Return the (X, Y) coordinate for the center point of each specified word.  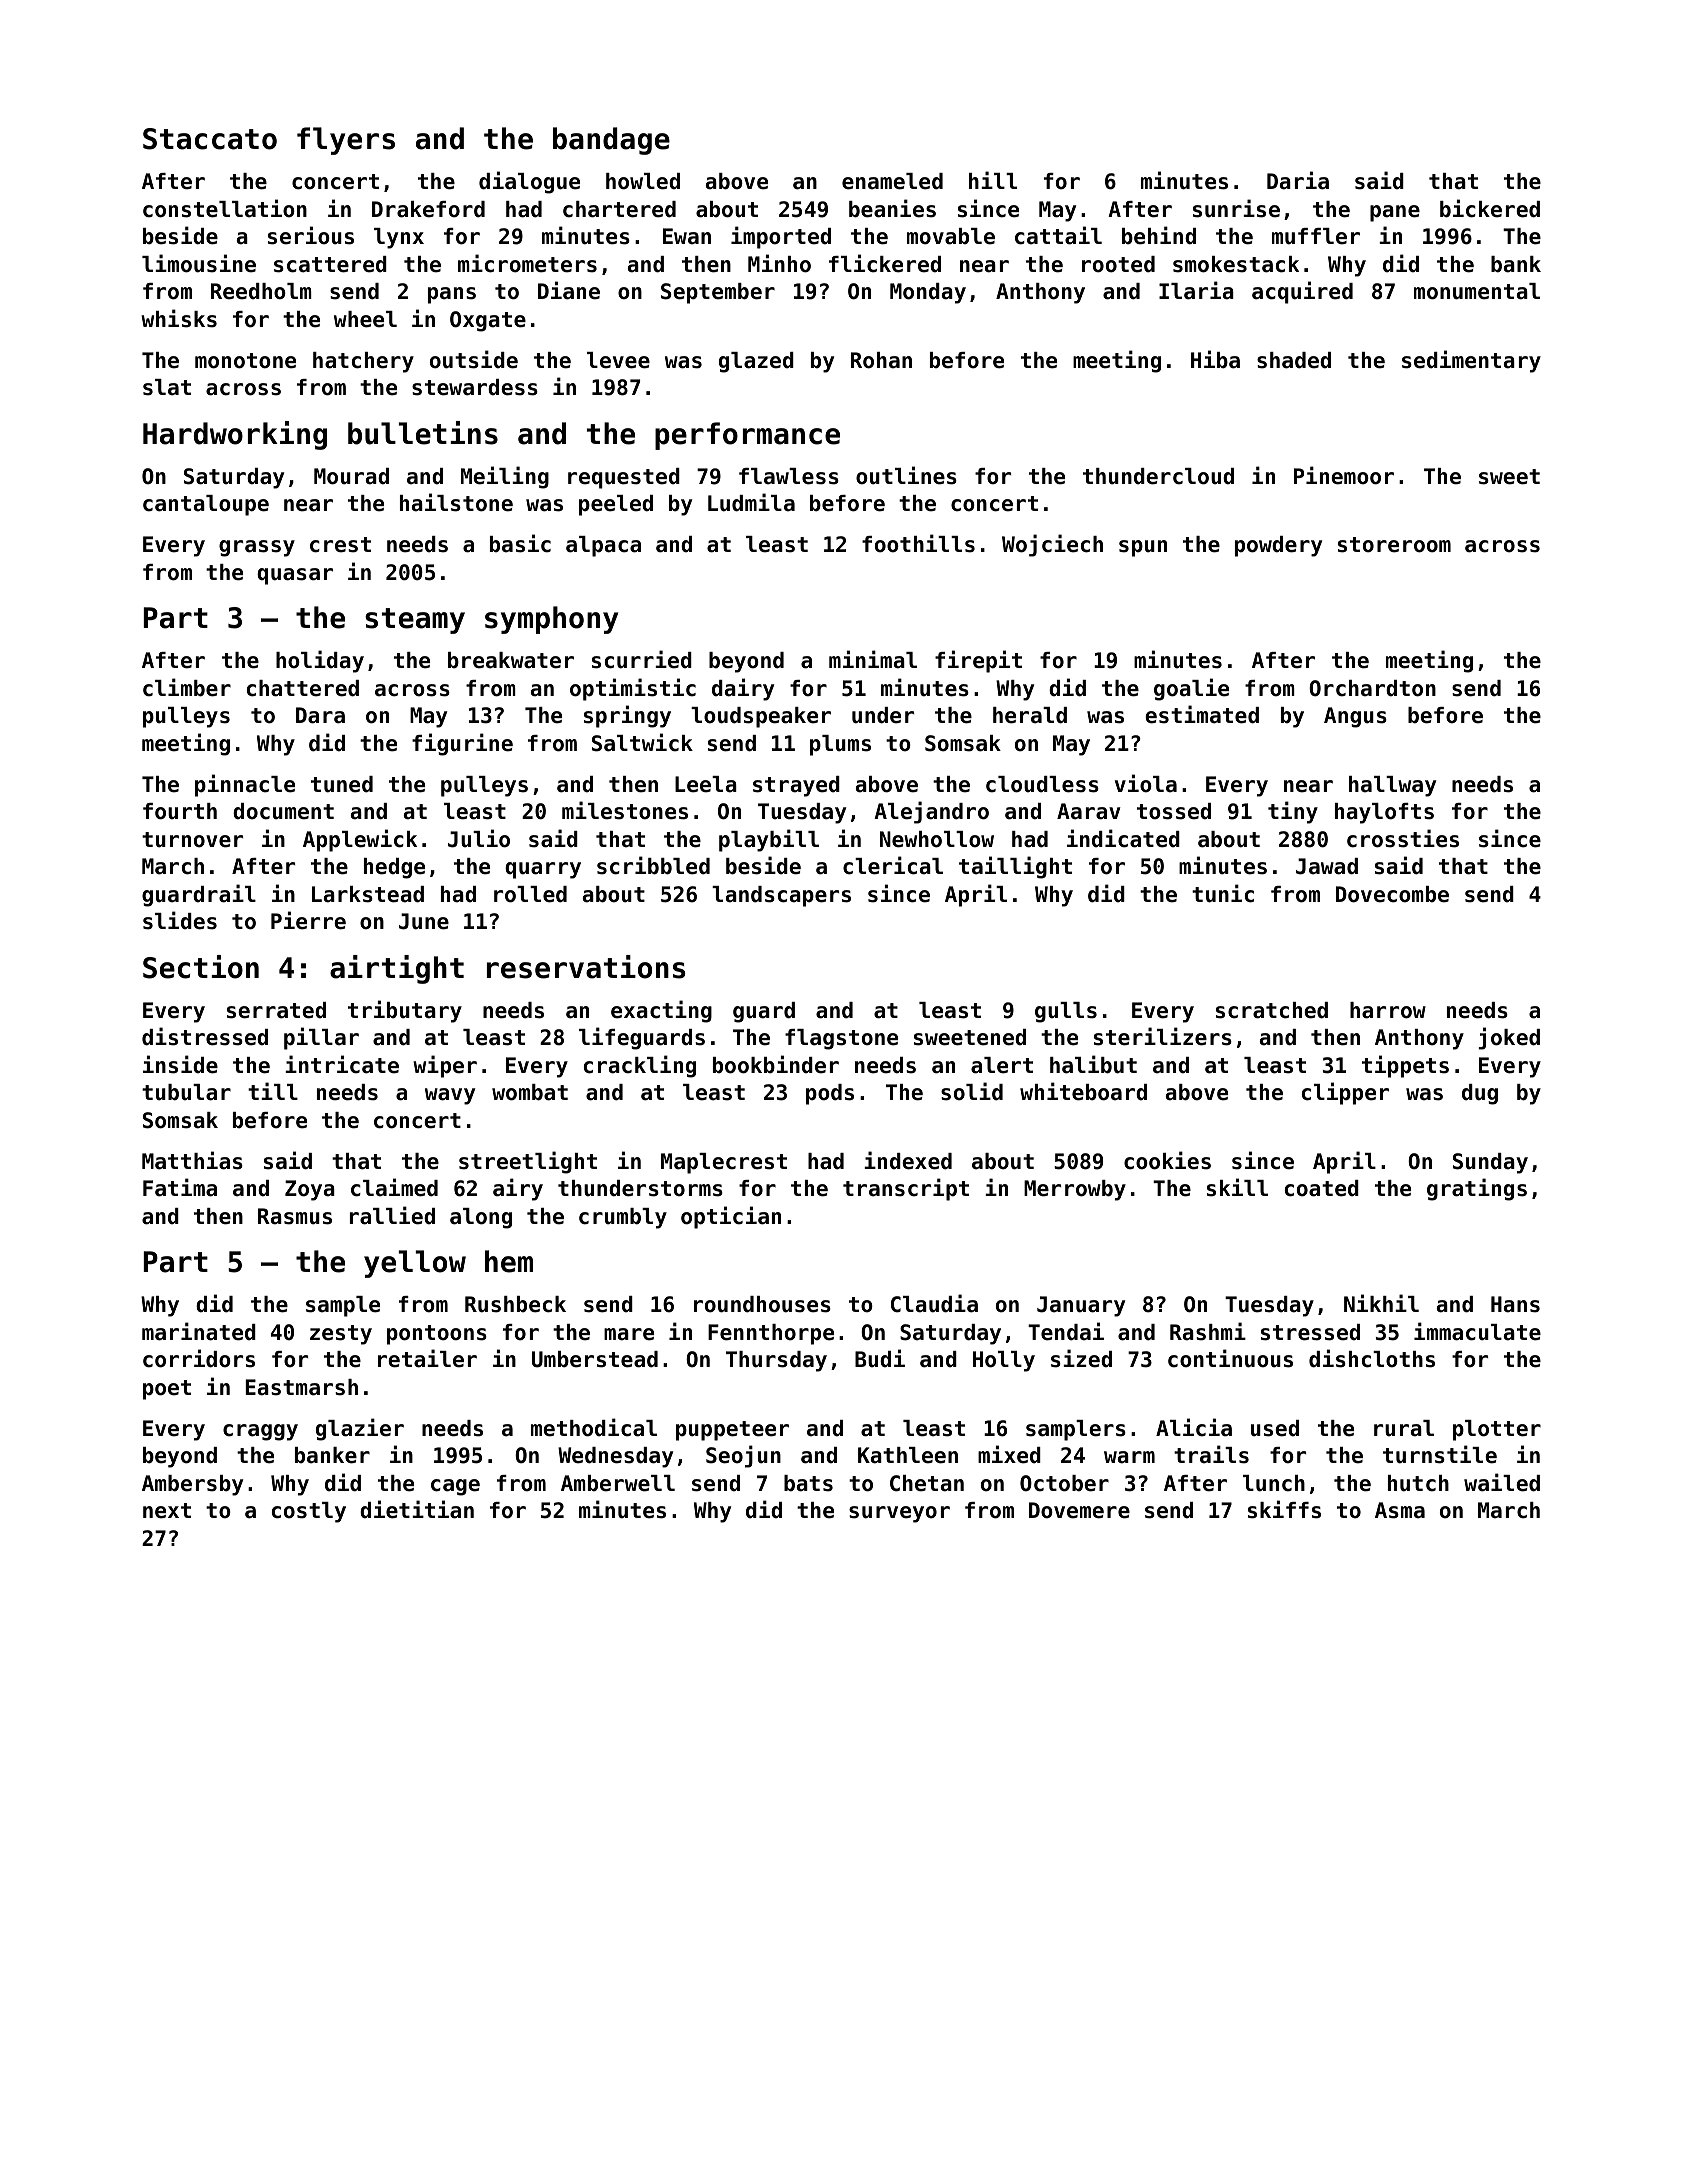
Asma (1400, 1510)
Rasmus (295, 1216)
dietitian (417, 1509)
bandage (611, 141)
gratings (1477, 1189)
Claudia (934, 1303)
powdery (1278, 546)
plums (840, 745)
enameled (892, 181)
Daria (1298, 180)
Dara (320, 715)
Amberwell (618, 1483)
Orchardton (1372, 688)
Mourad (351, 476)
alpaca (603, 546)
